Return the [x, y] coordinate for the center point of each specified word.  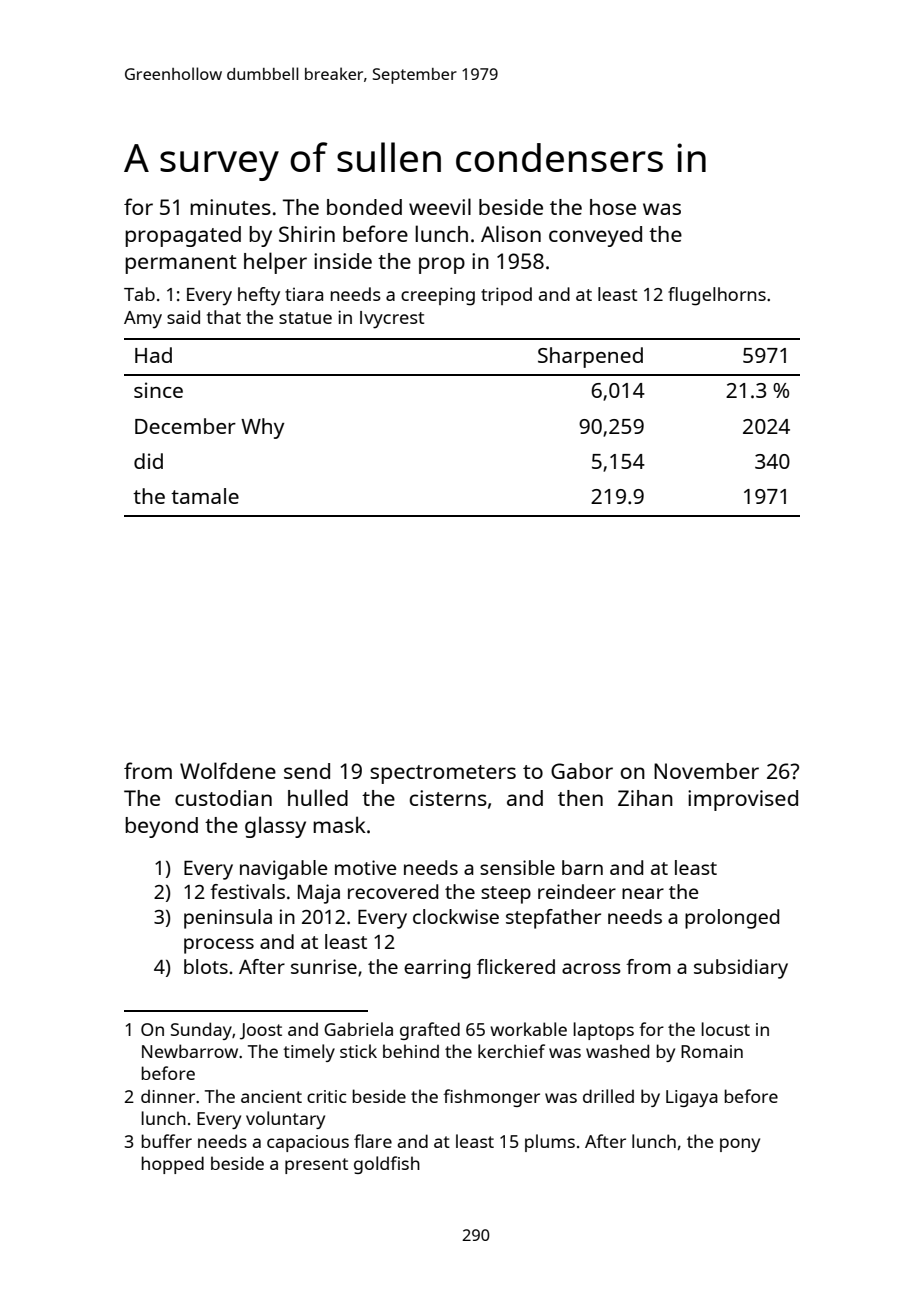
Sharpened [590, 357]
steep [506, 895]
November [706, 771]
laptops [603, 1031]
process [219, 946]
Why [262, 428]
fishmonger [491, 1098]
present [316, 1166]
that [224, 317]
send [307, 771]
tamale [205, 496]
